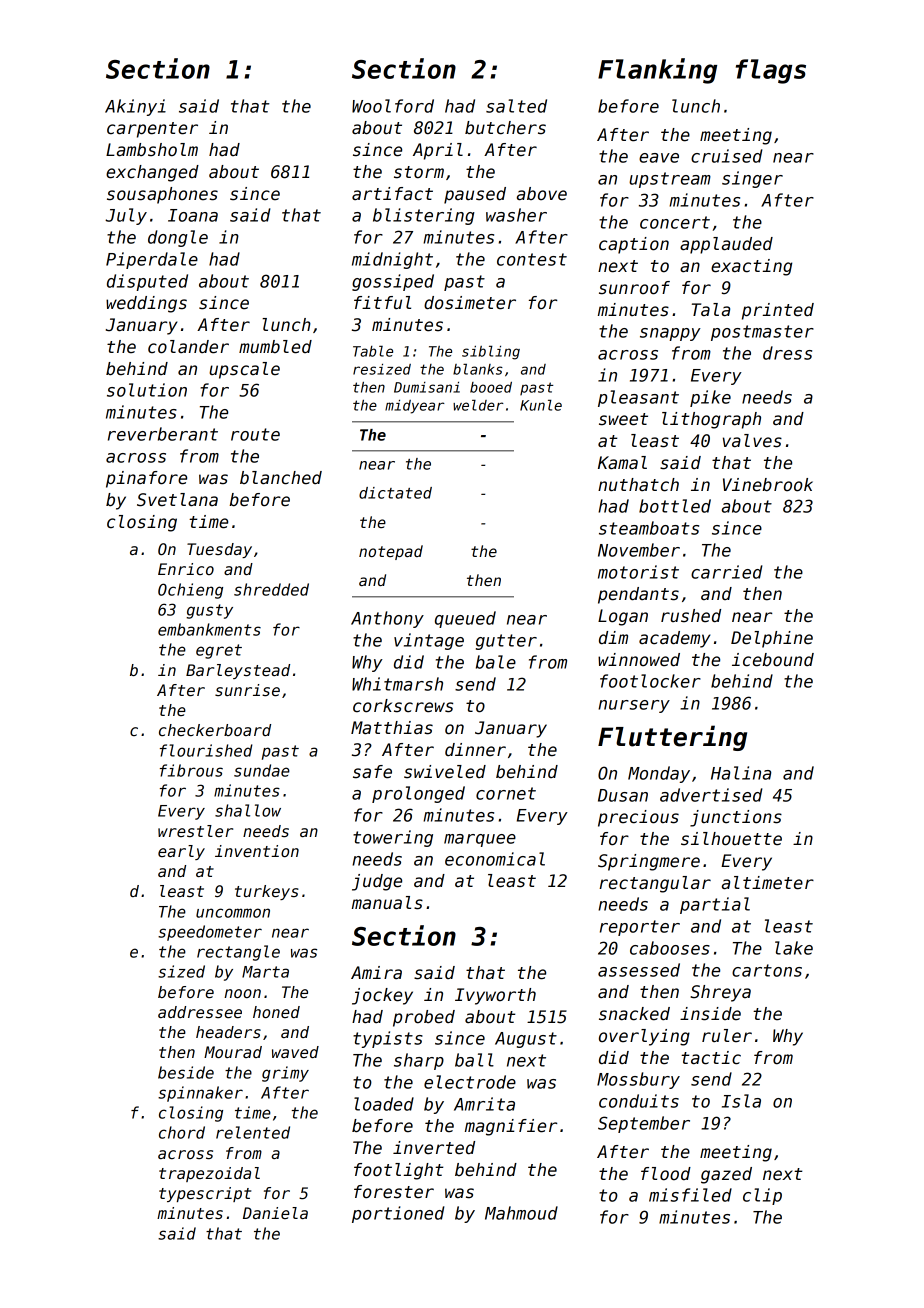  Describe the element at coordinates (506, 793) in the screenshot. I see `cornet` at that location.
